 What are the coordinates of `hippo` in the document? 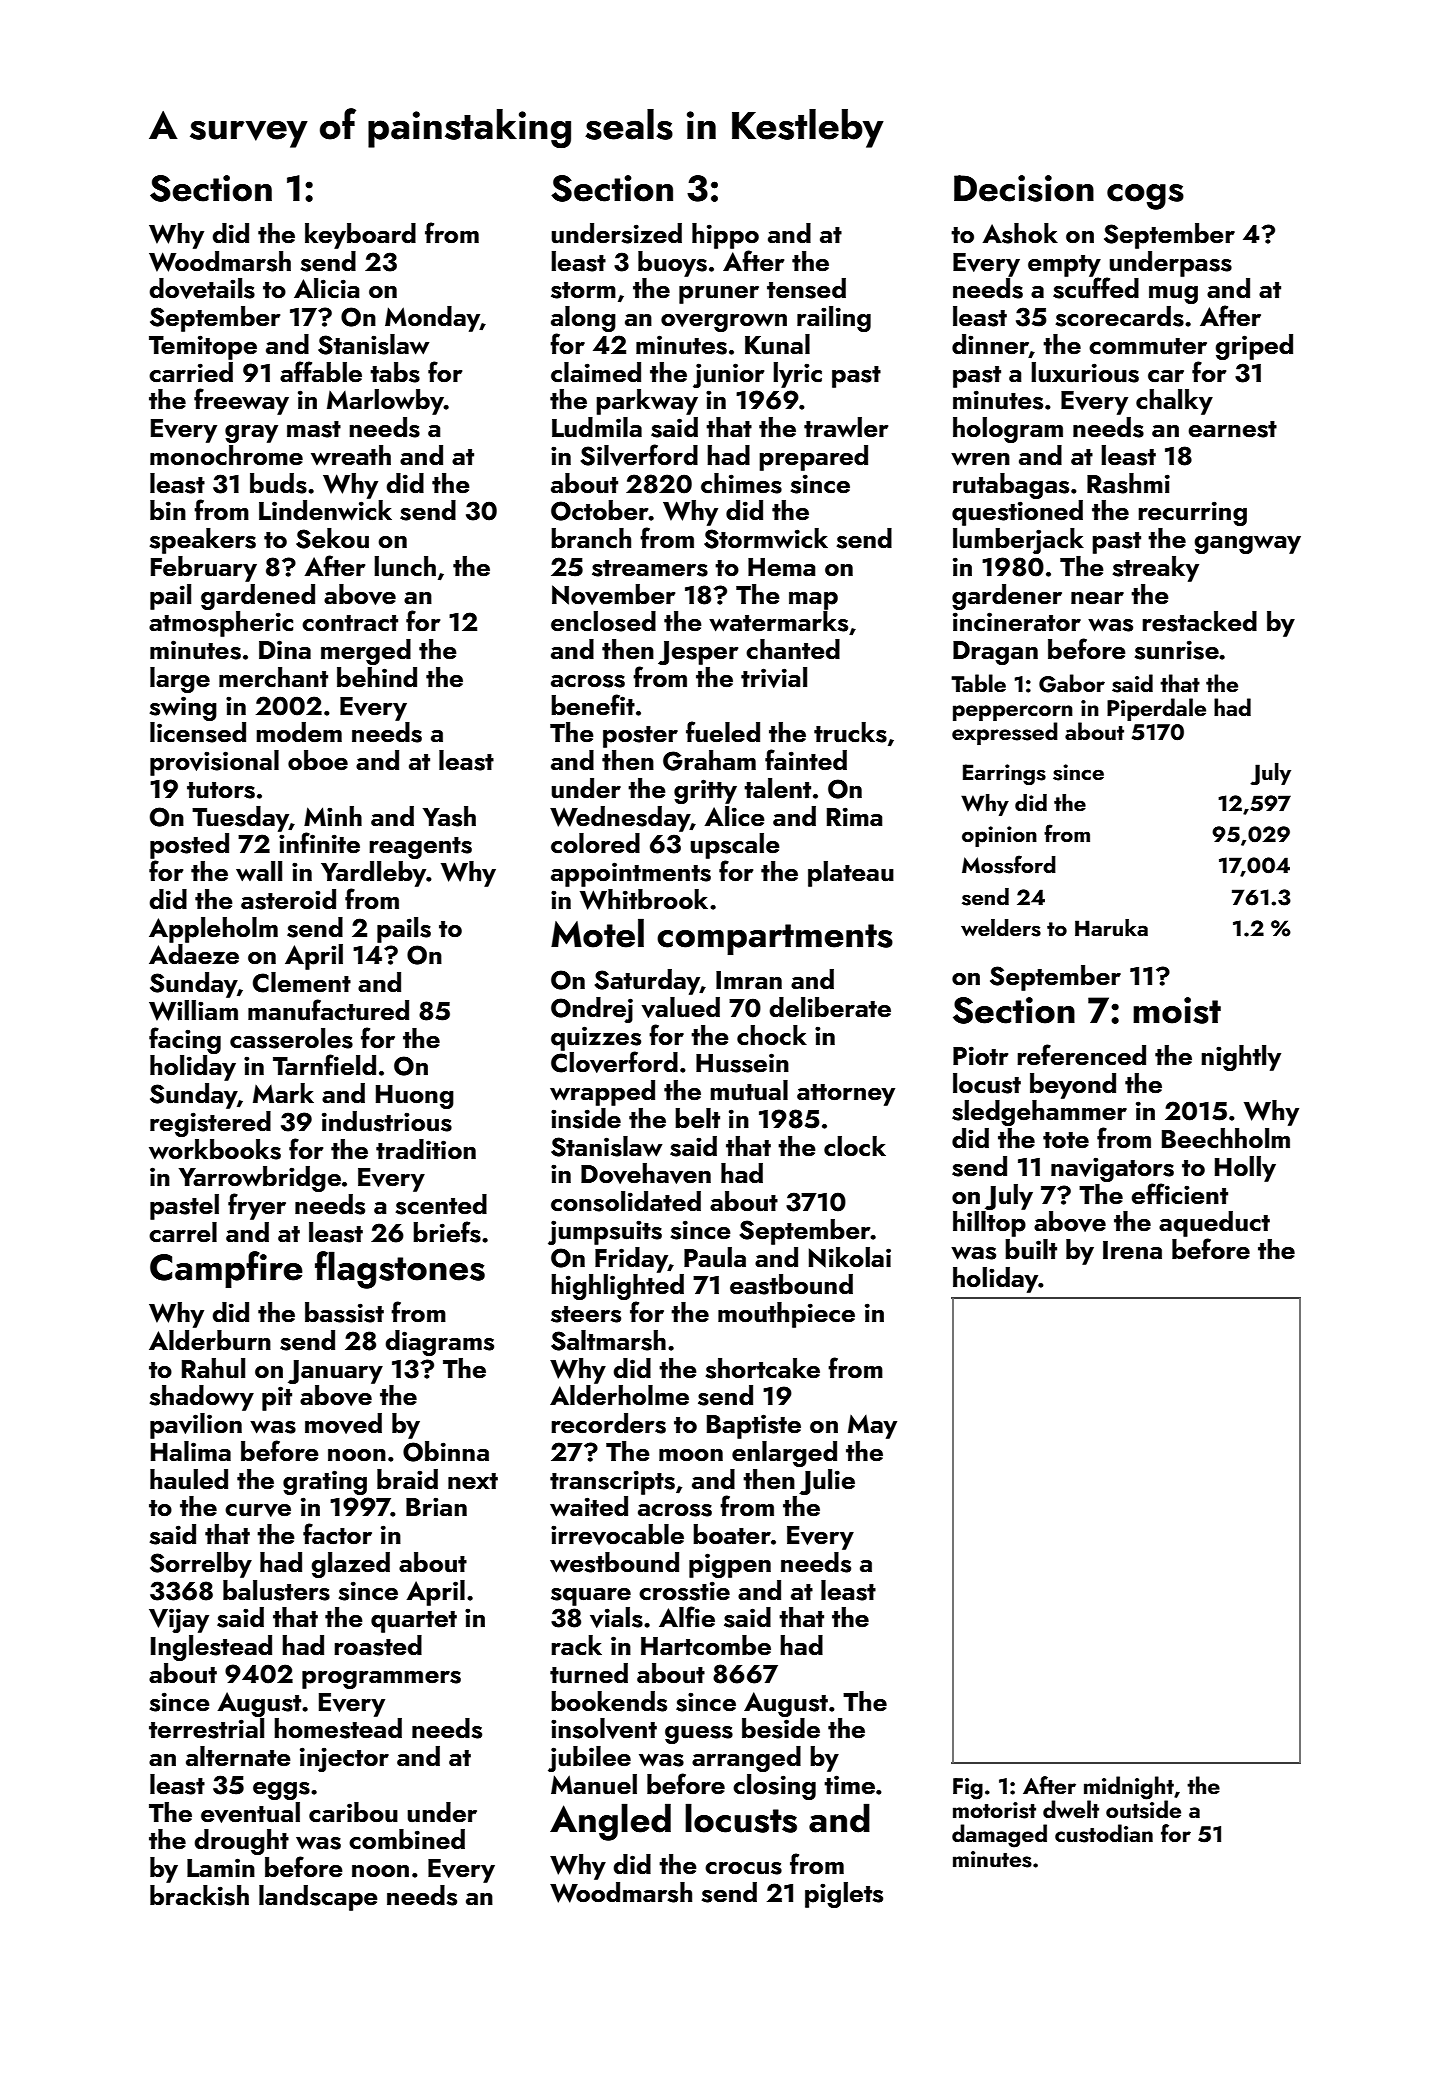 It's located at (725, 236).
